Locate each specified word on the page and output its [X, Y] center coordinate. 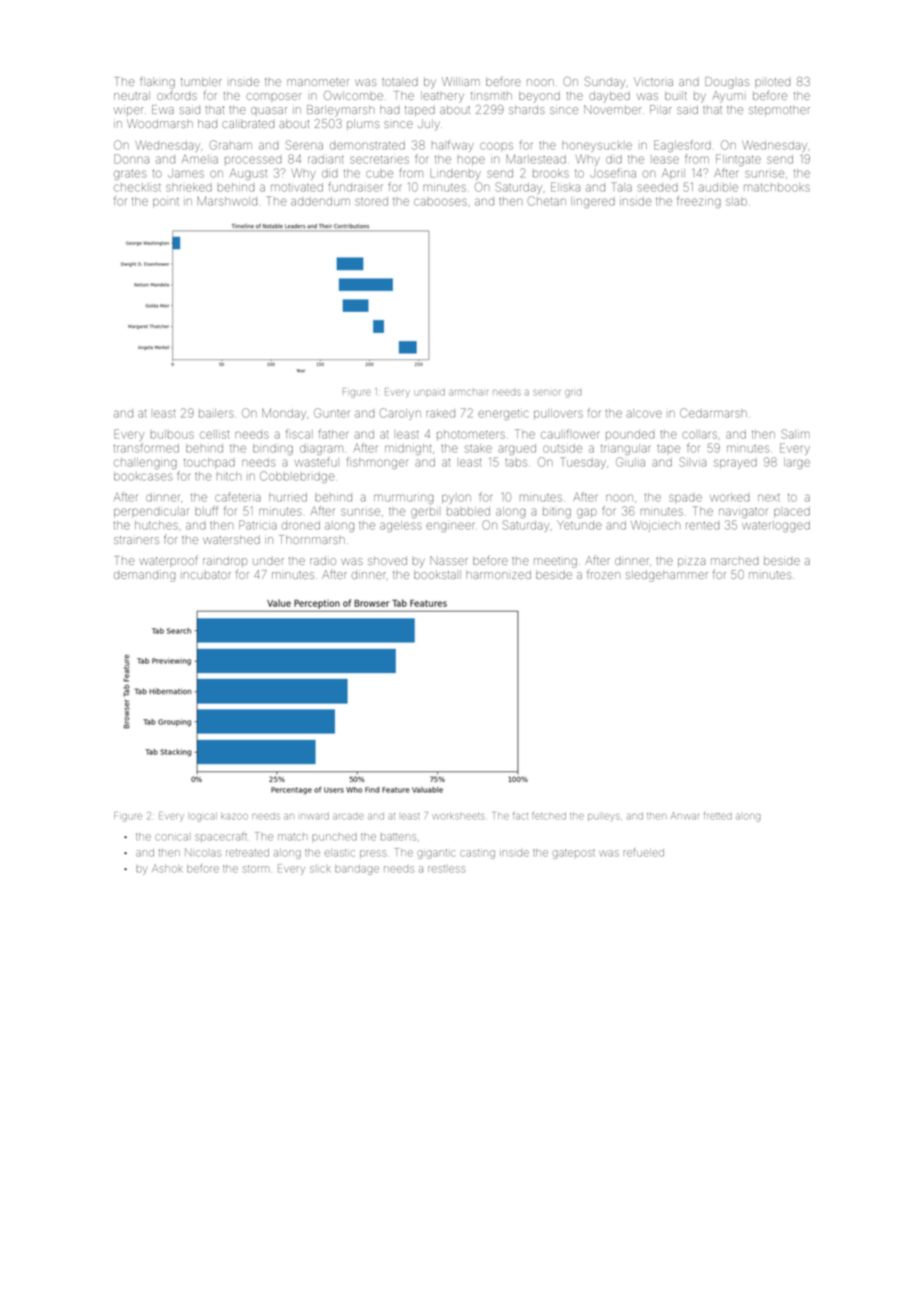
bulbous [172, 434]
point [166, 203]
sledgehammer [667, 576]
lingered [593, 202]
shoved [387, 560]
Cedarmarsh [713, 413]
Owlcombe [353, 95]
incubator [206, 575]
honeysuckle [597, 146]
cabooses [440, 201]
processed [253, 160]
